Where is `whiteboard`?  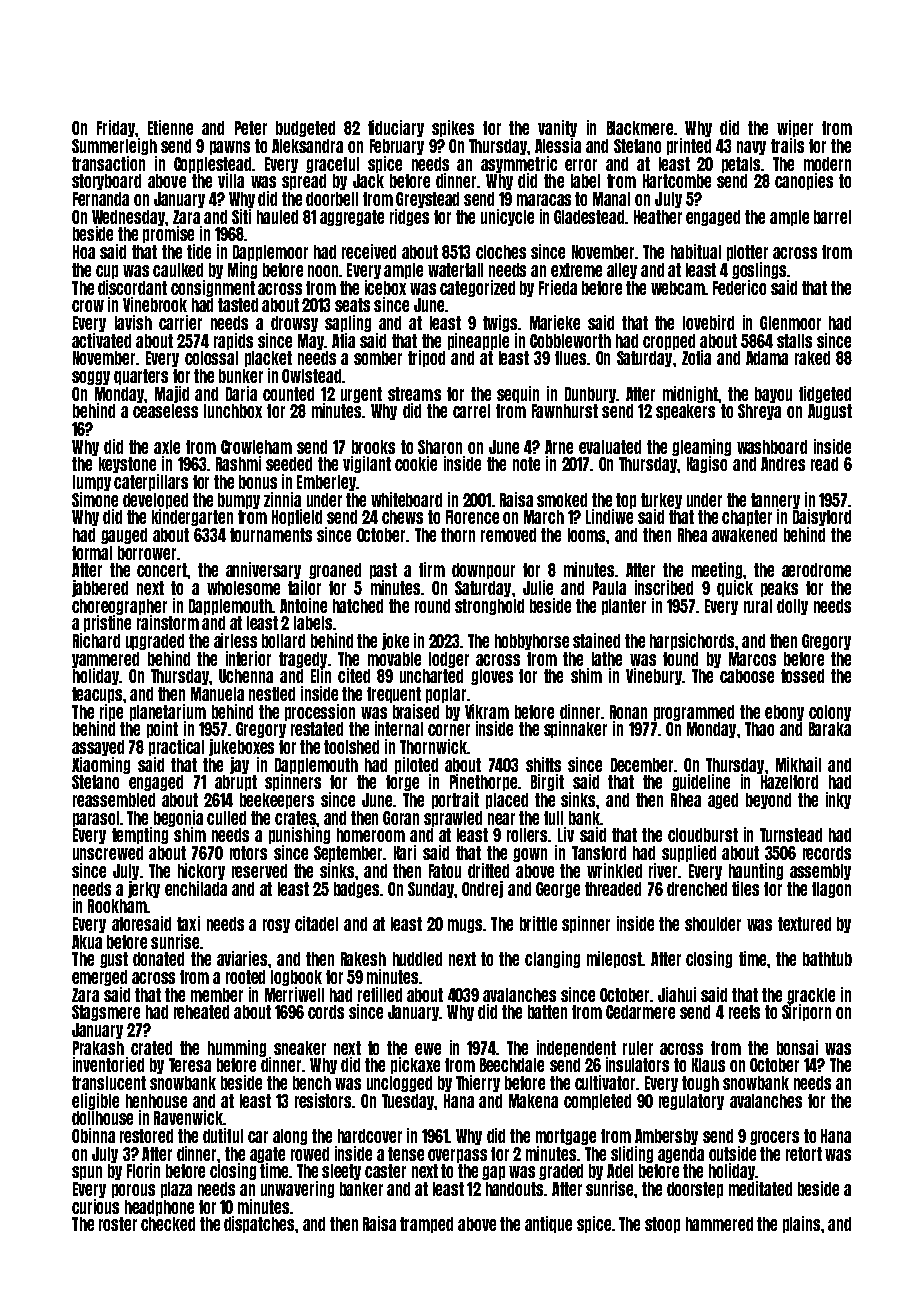 whiteboard is located at coordinates (406, 499).
